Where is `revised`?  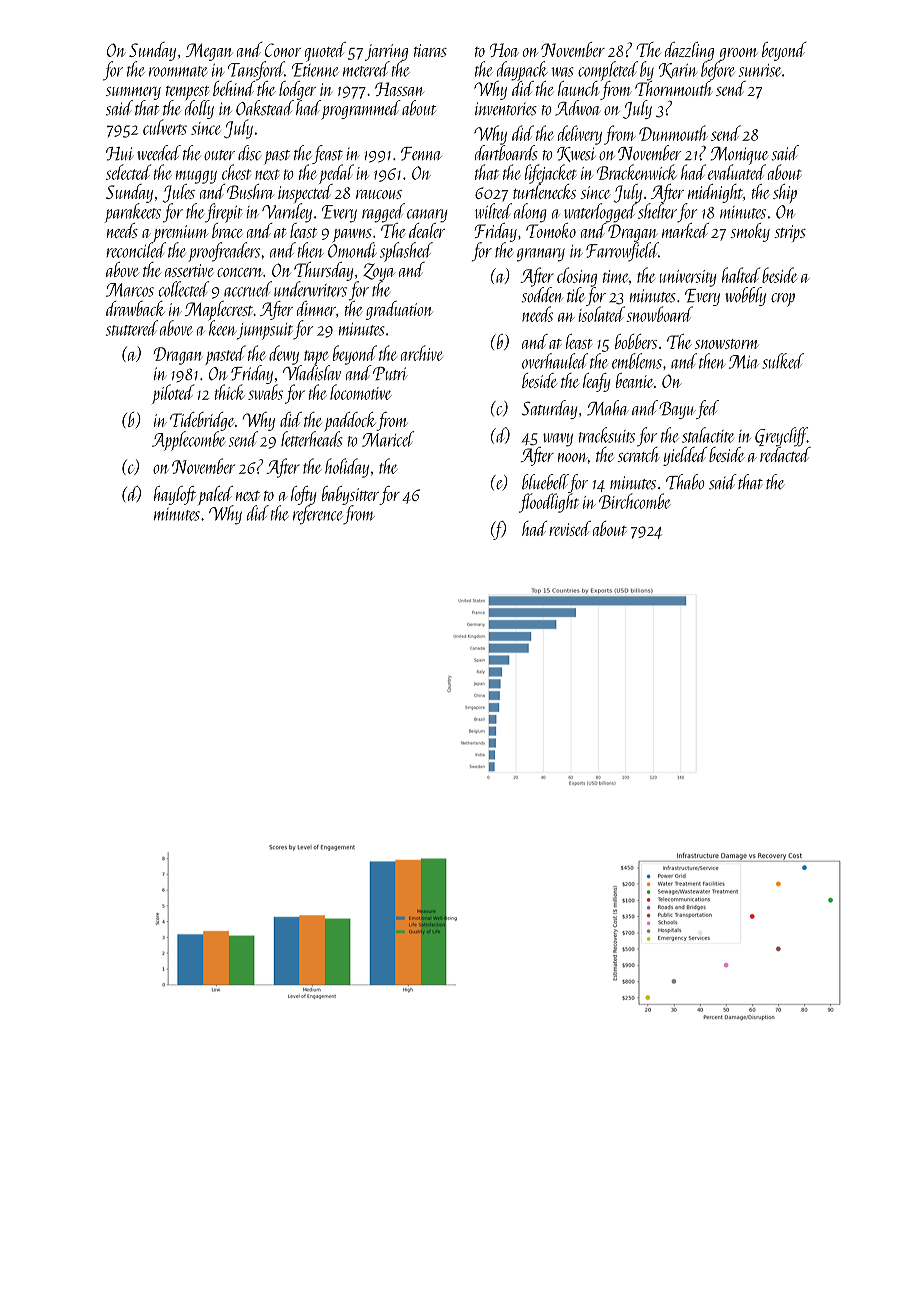 revised is located at coordinates (570, 528).
